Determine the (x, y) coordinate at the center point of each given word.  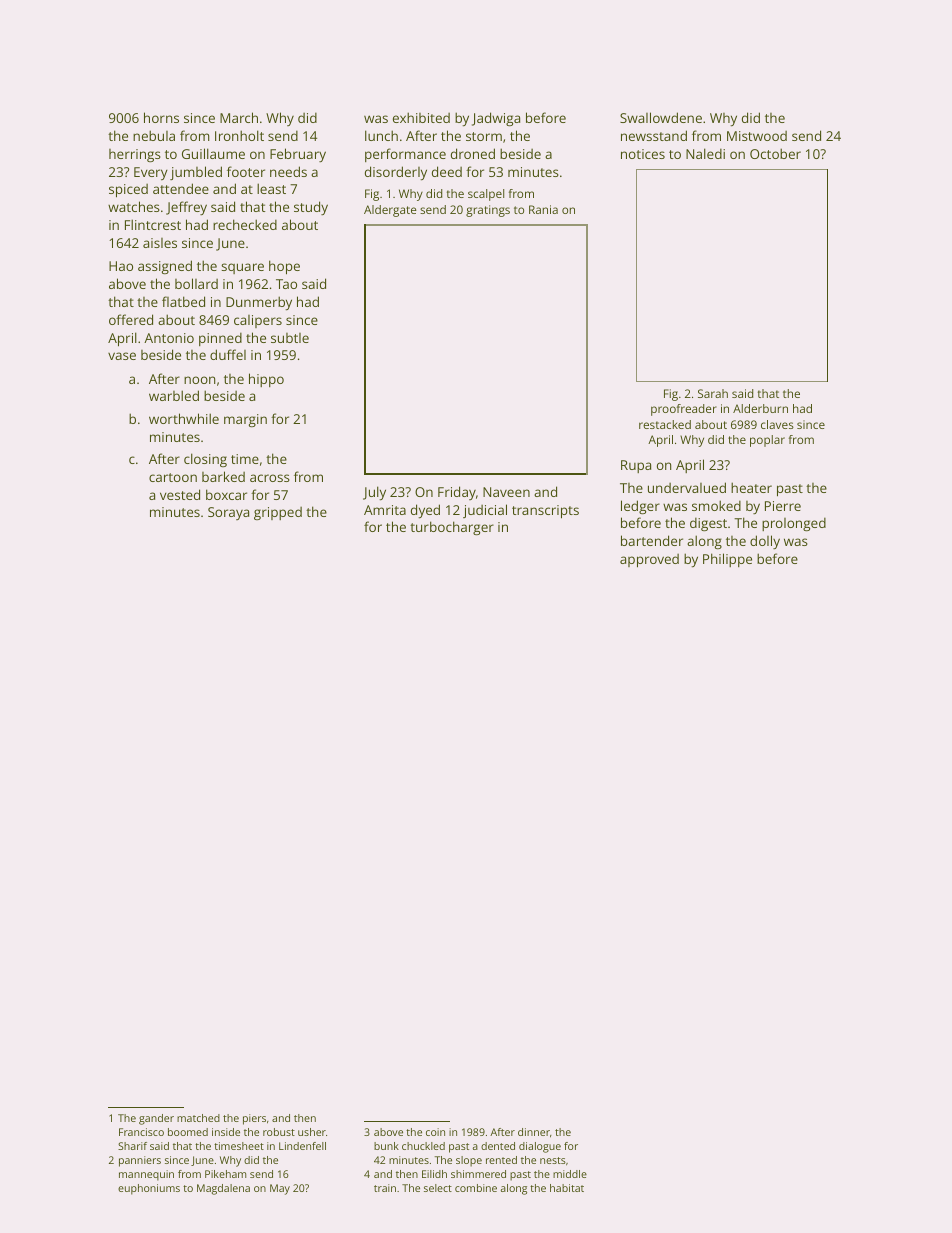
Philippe (727, 560)
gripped (278, 513)
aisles (160, 243)
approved (649, 561)
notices (643, 154)
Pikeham (225, 1174)
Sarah (713, 393)
